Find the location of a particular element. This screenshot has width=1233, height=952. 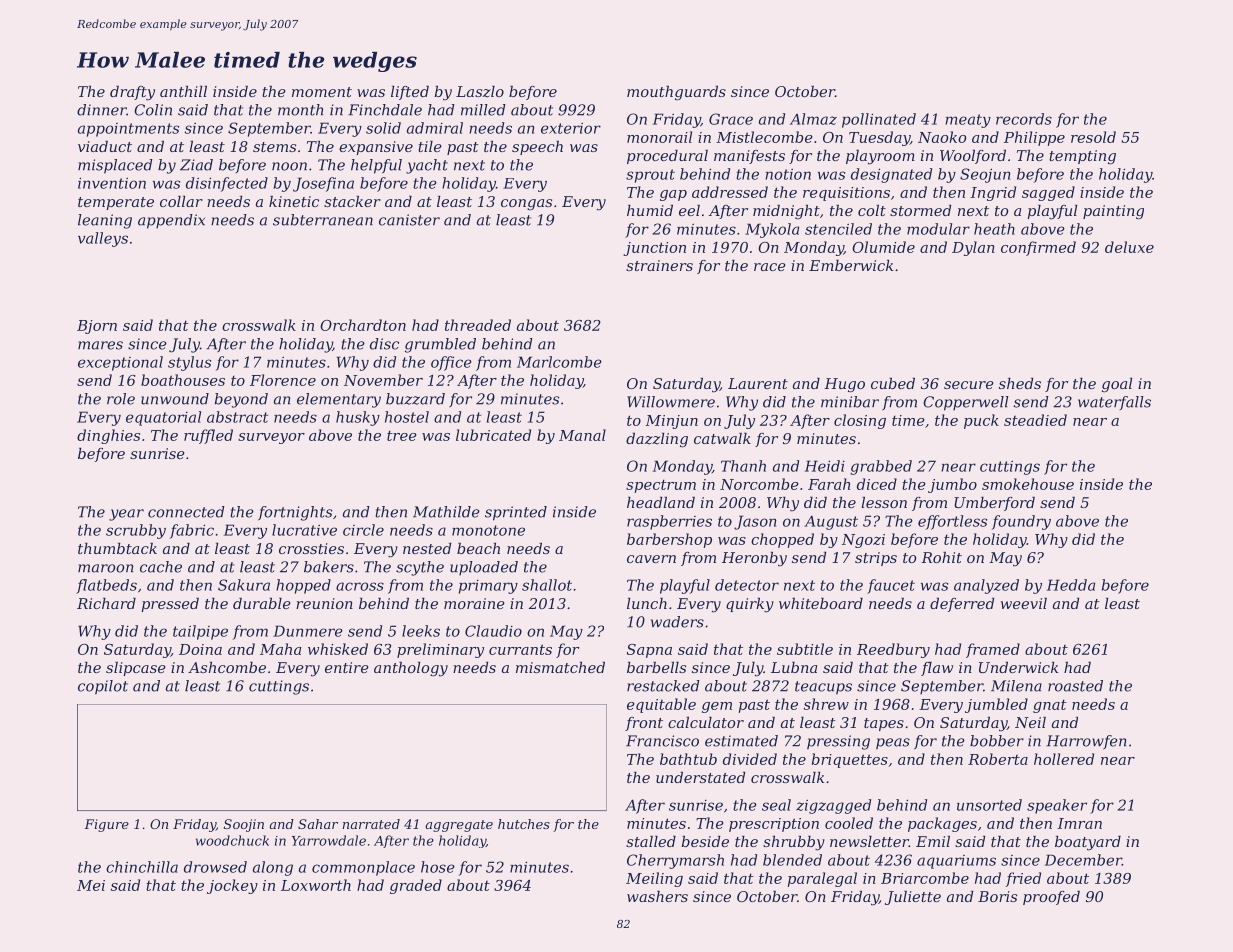

strainers is located at coordinates (659, 265).
